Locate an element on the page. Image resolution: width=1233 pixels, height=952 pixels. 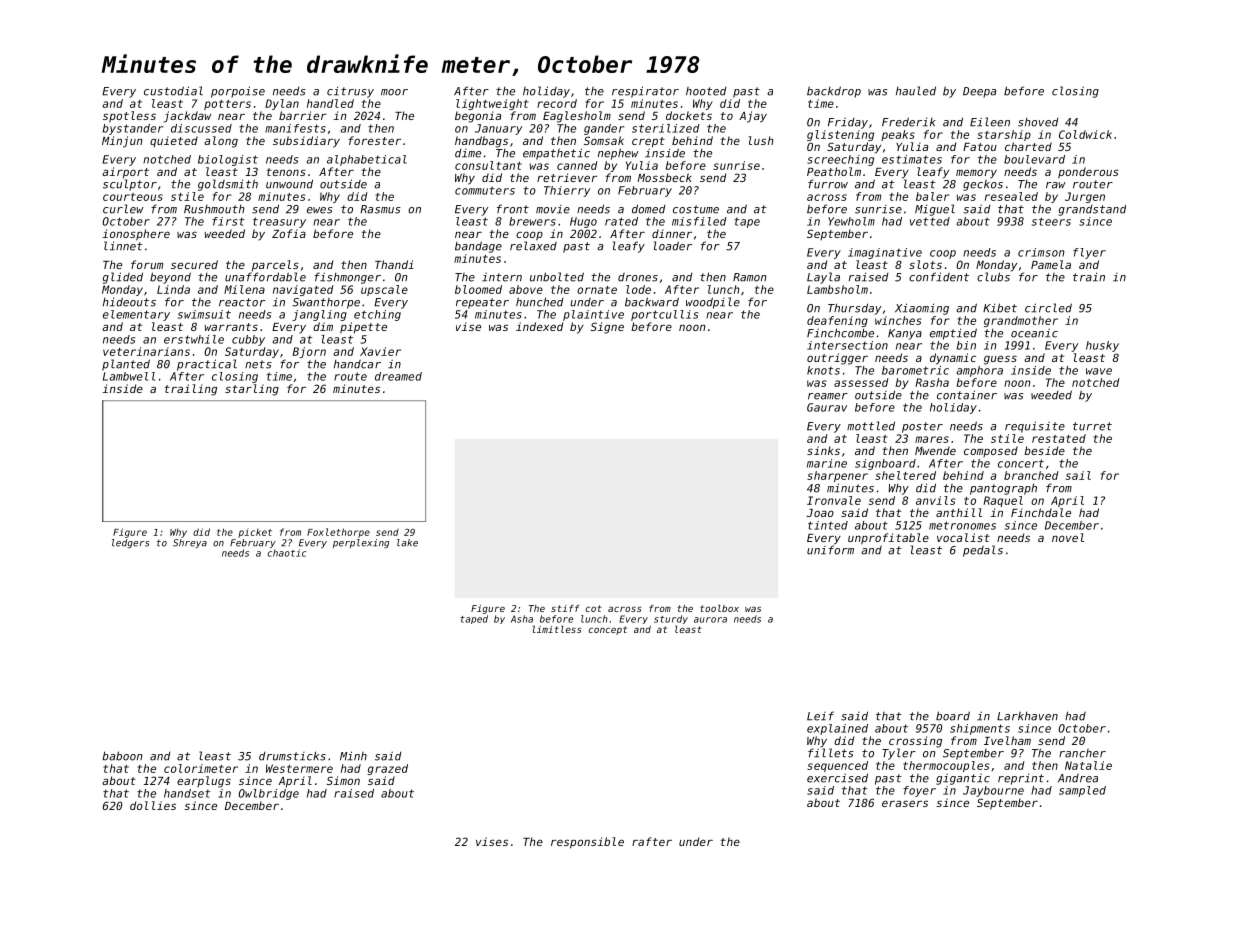
Minh is located at coordinates (353, 756).
